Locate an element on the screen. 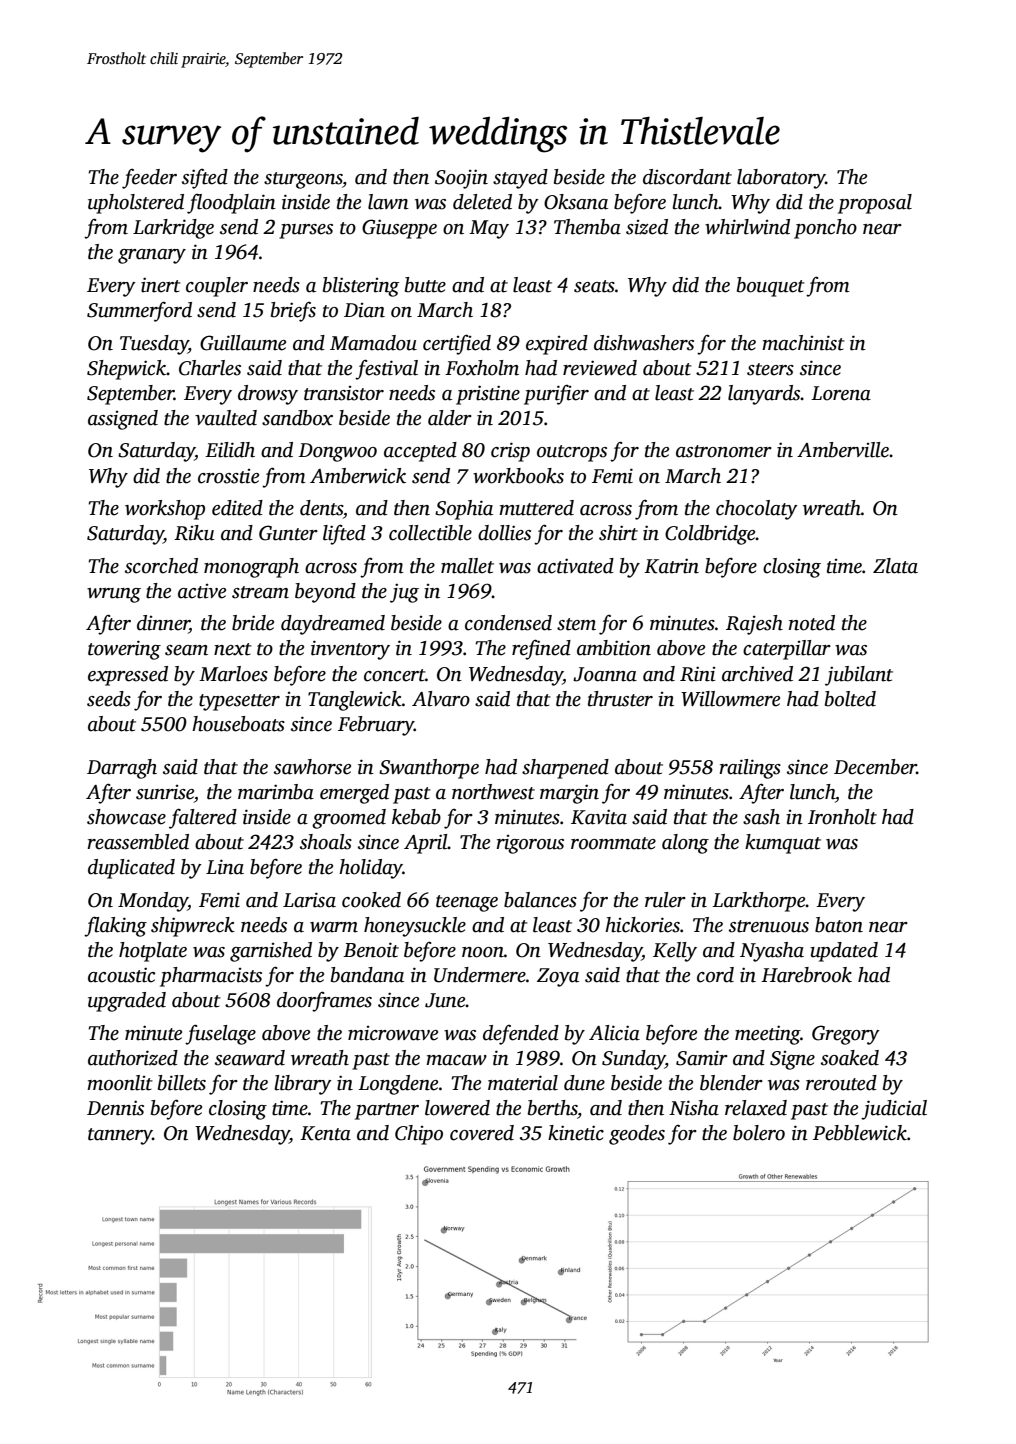 The image size is (1016, 1444). muttered is located at coordinates (536, 508).
